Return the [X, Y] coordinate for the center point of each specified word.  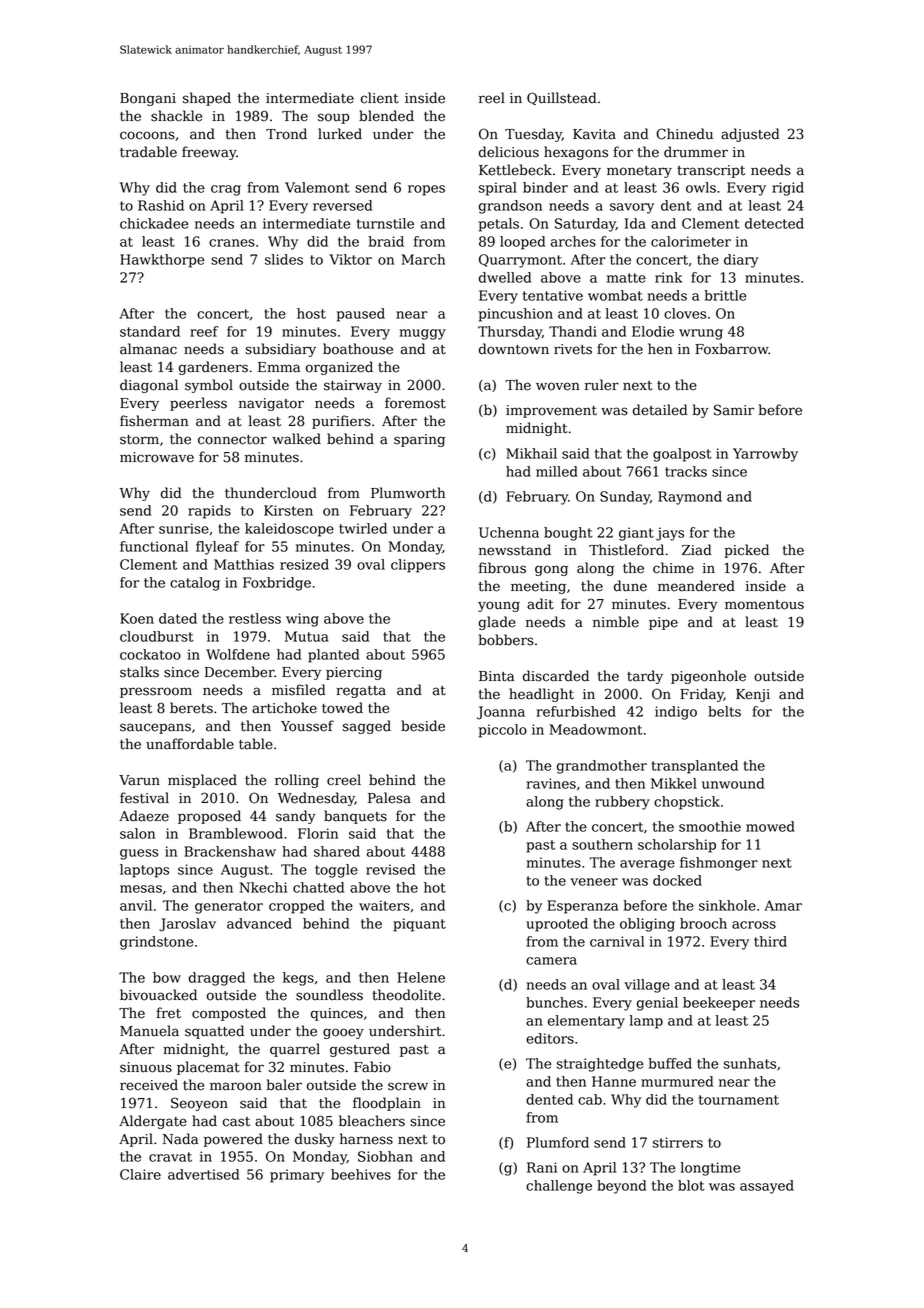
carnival [617, 941]
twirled [363, 528]
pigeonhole [708, 677]
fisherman [154, 421]
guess [139, 854]
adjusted [750, 135]
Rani [542, 1167]
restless [255, 618]
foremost [415, 403]
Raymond [690, 498]
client [380, 98]
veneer [594, 882]
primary [297, 1176]
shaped [207, 99]
